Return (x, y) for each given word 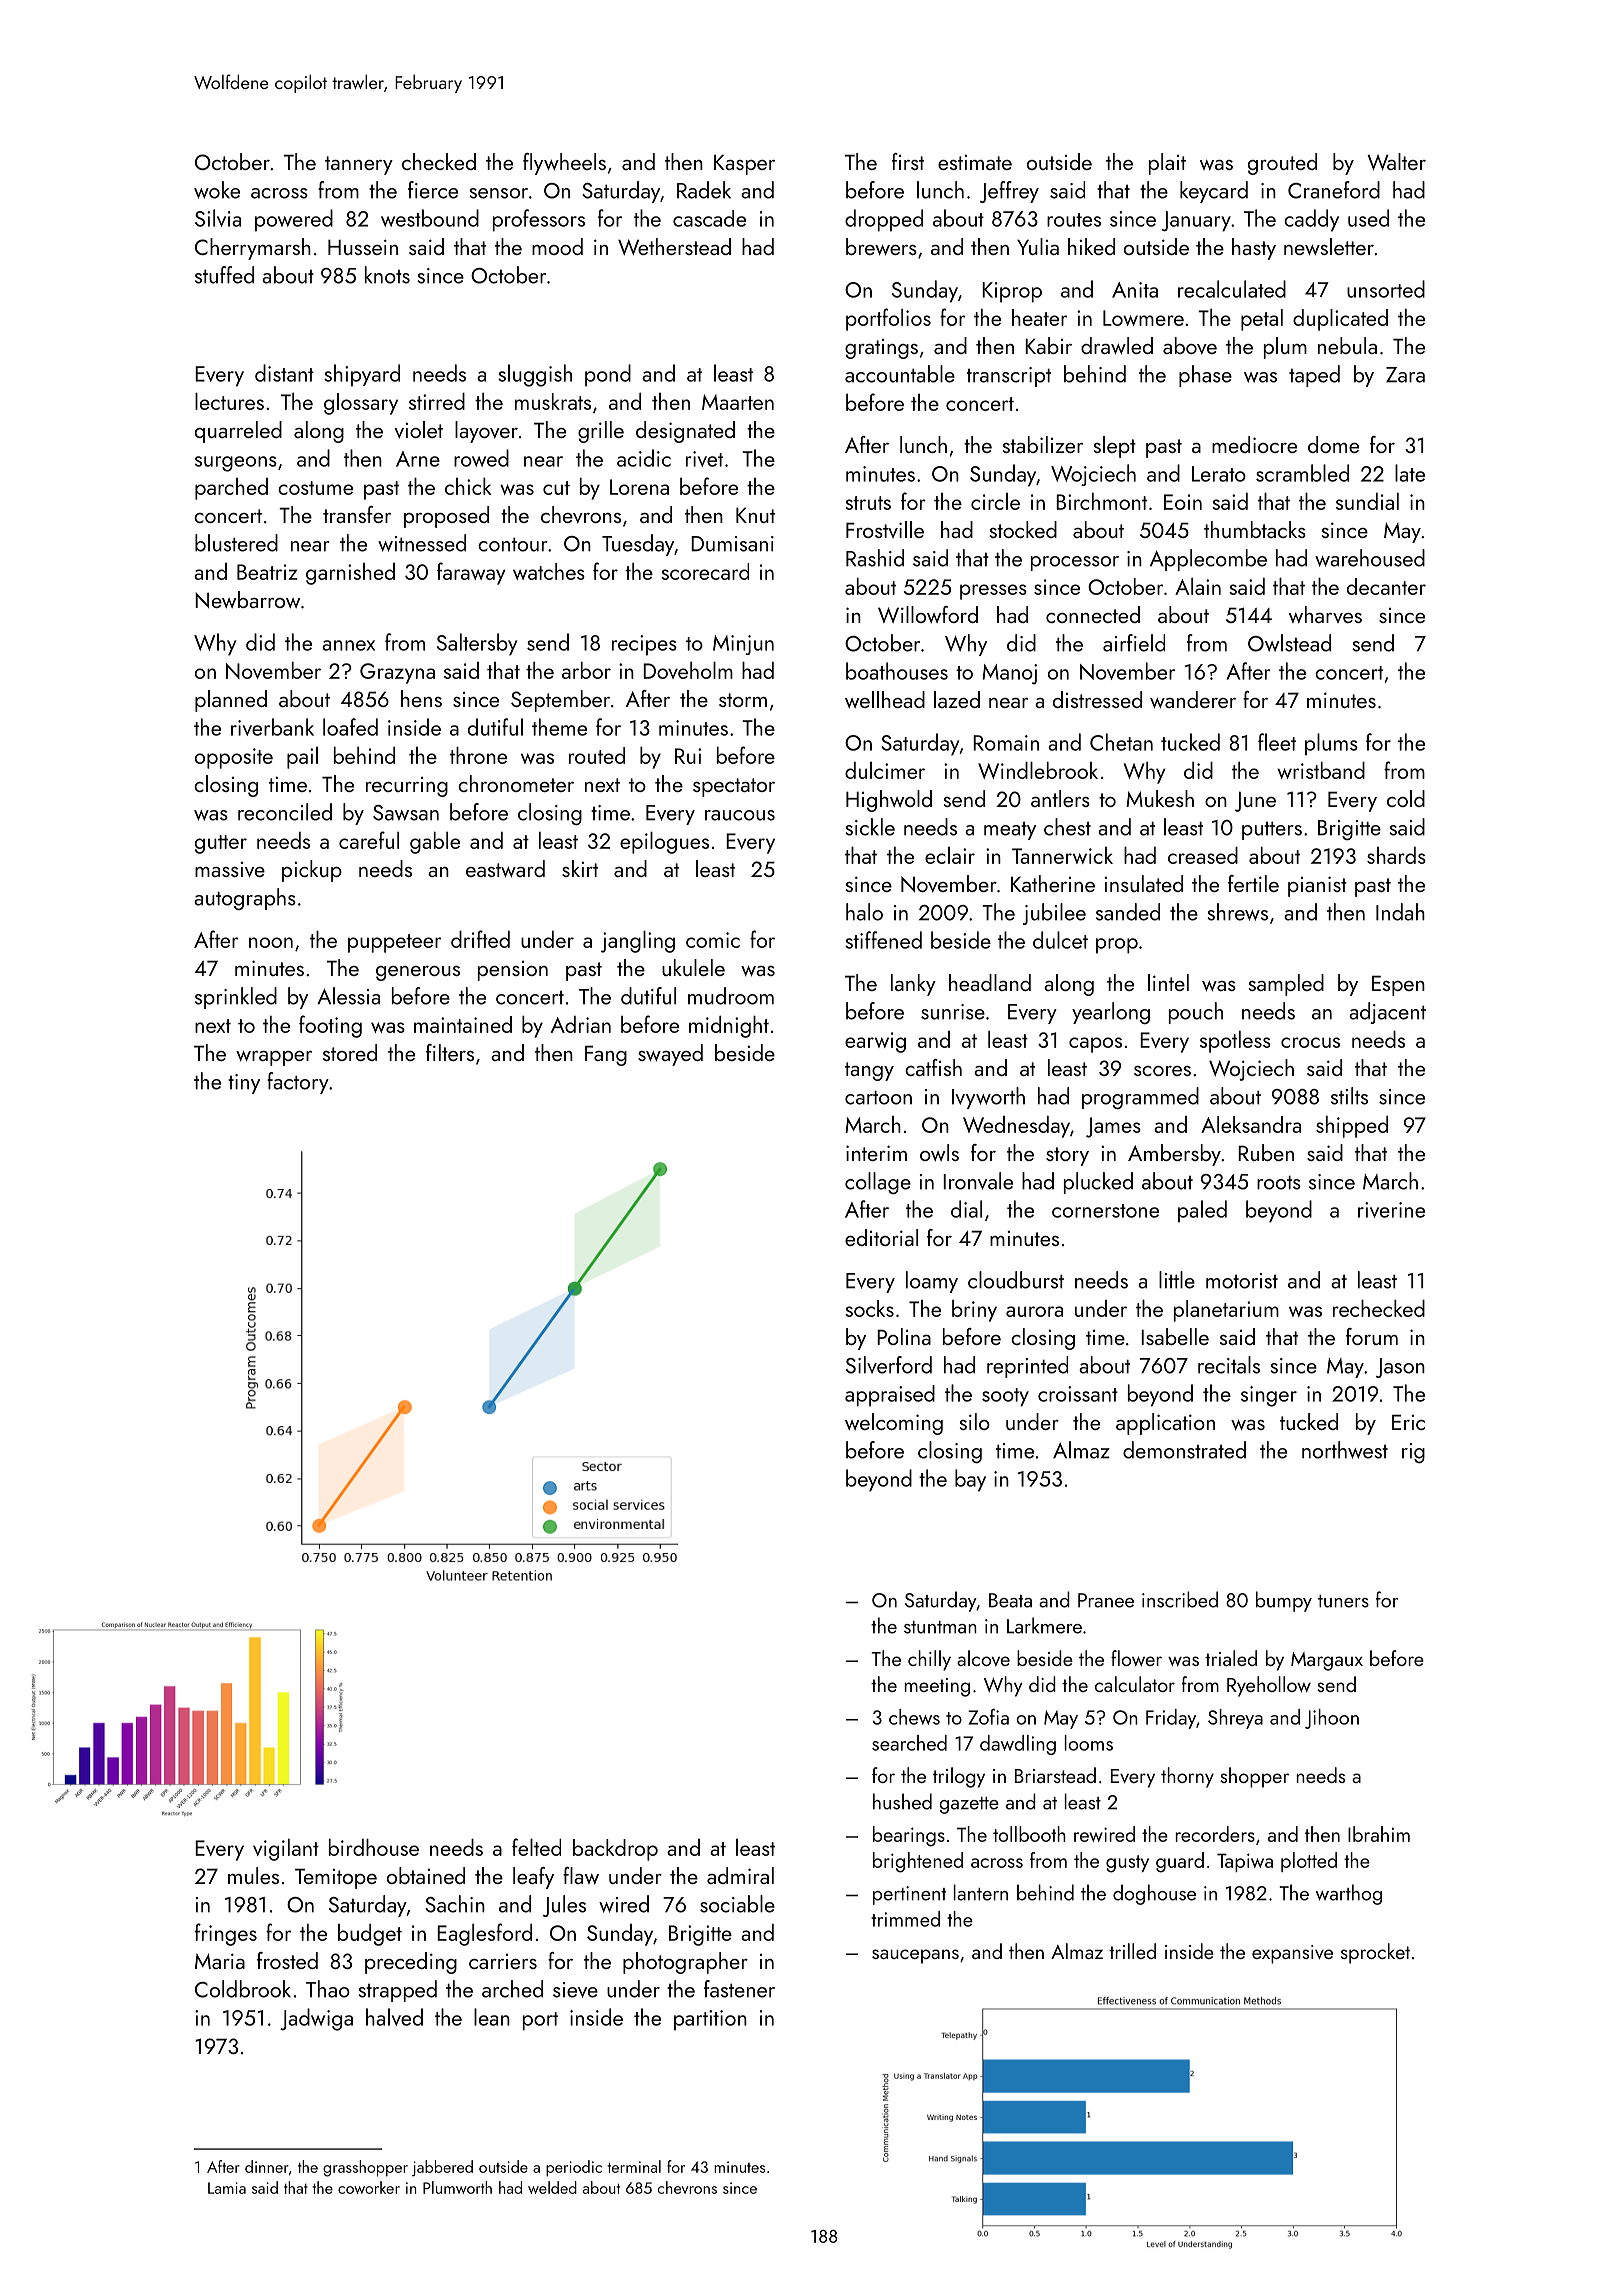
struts (868, 503)
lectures (229, 401)
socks (869, 1308)
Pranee (1106, 1600)
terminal (634, 2166)
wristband (1321, 770)
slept (1115, 447)
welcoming (894, 1424)
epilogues (664, 843)
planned (231, 701)
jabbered (442, 2168)
